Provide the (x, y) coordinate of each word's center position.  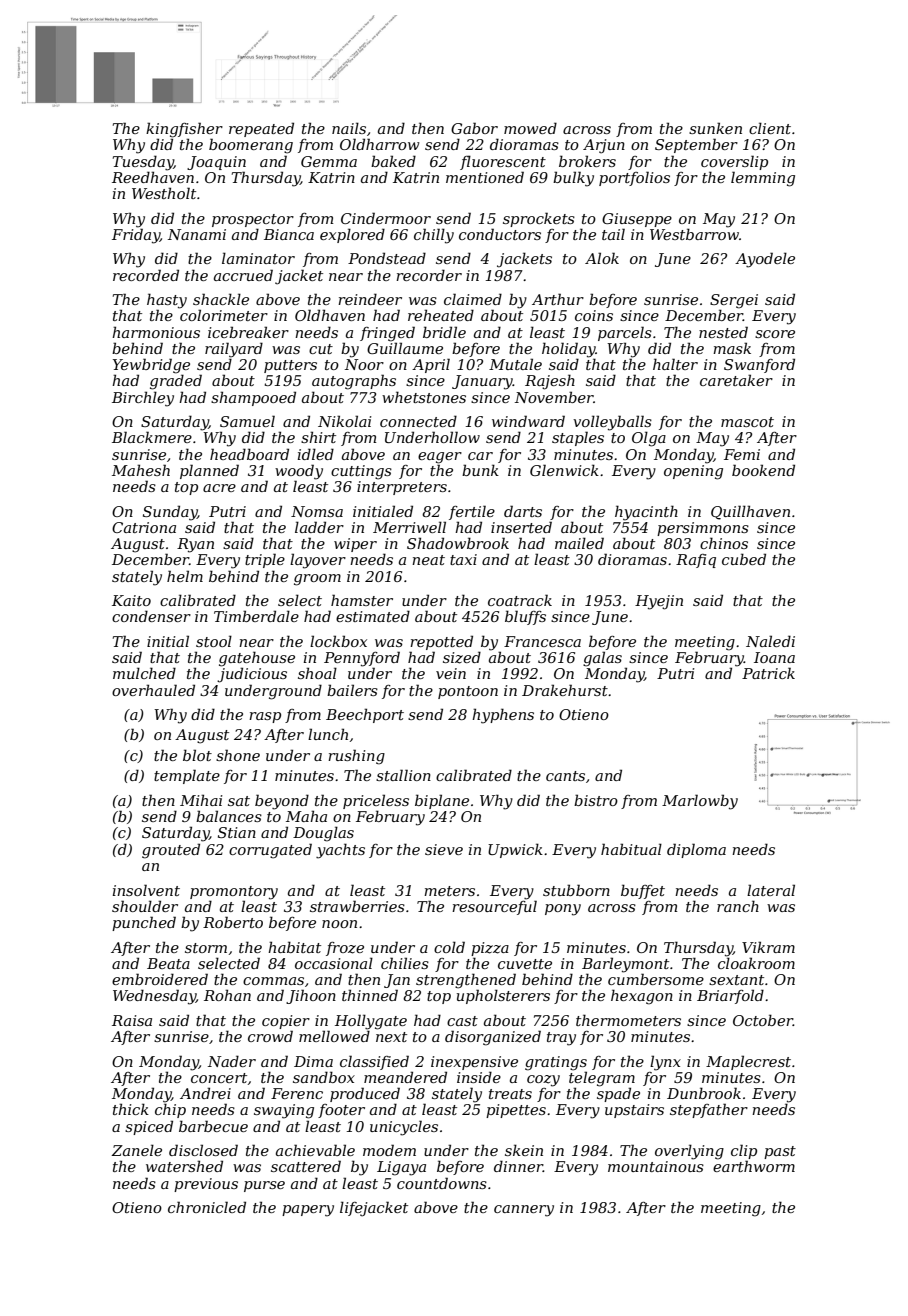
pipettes (516, 1111)
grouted (171, 851)
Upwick (515, 850)
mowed (530, 128)
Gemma (329, 161)
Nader (232, 1061)
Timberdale (256, 616)
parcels (625, 333)
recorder (429, 275)
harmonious (156, 332)
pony (563, 910)
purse (264, 1186)
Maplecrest (748, 1062)
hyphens (503, 716)
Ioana (774, 657)
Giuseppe (637, 220)
